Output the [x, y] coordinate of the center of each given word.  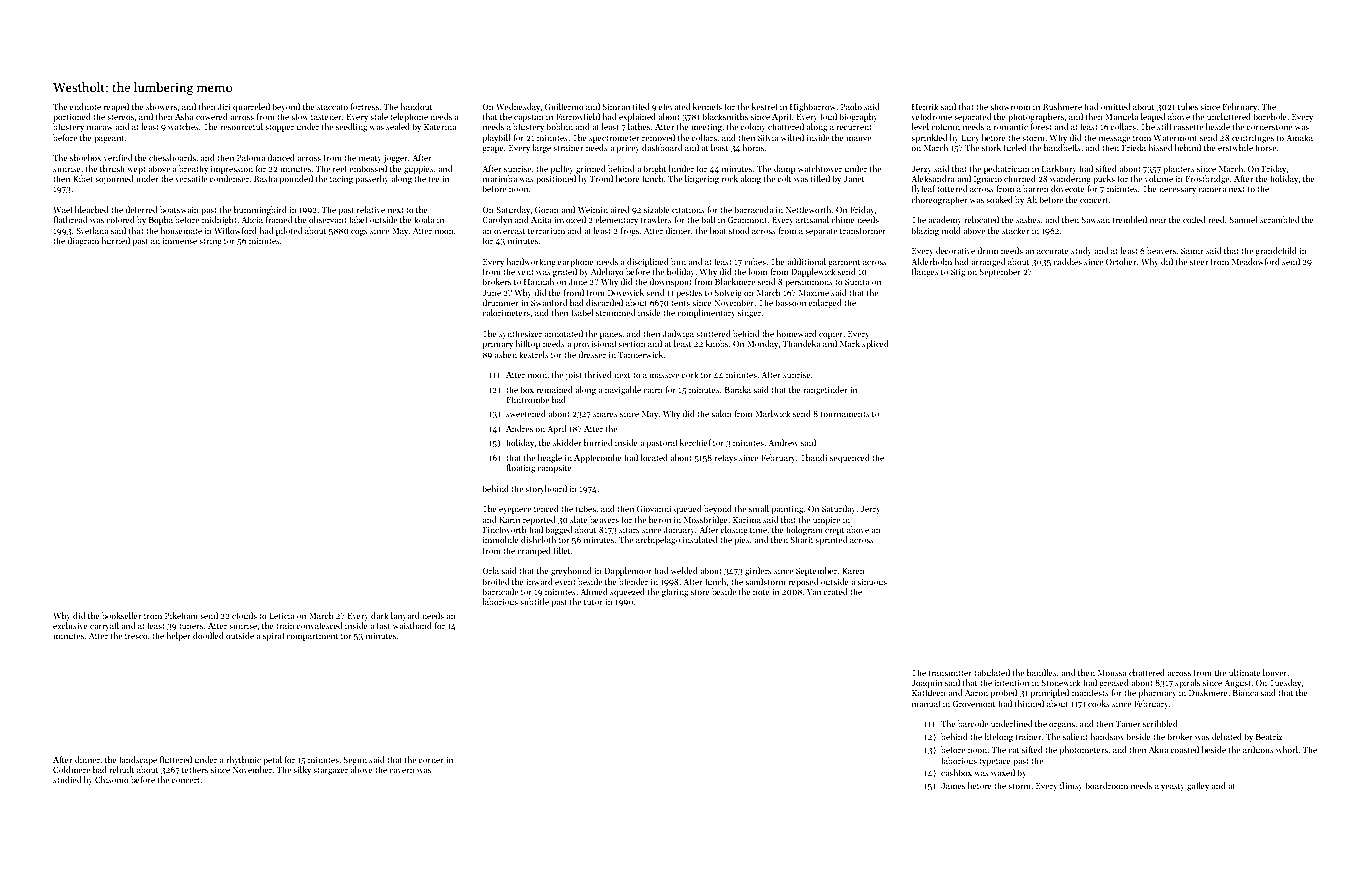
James [953, 786]
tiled [641, 106]
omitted [1116, 106]
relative [371, 209]
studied [67, 779]
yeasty [1173, 787]
